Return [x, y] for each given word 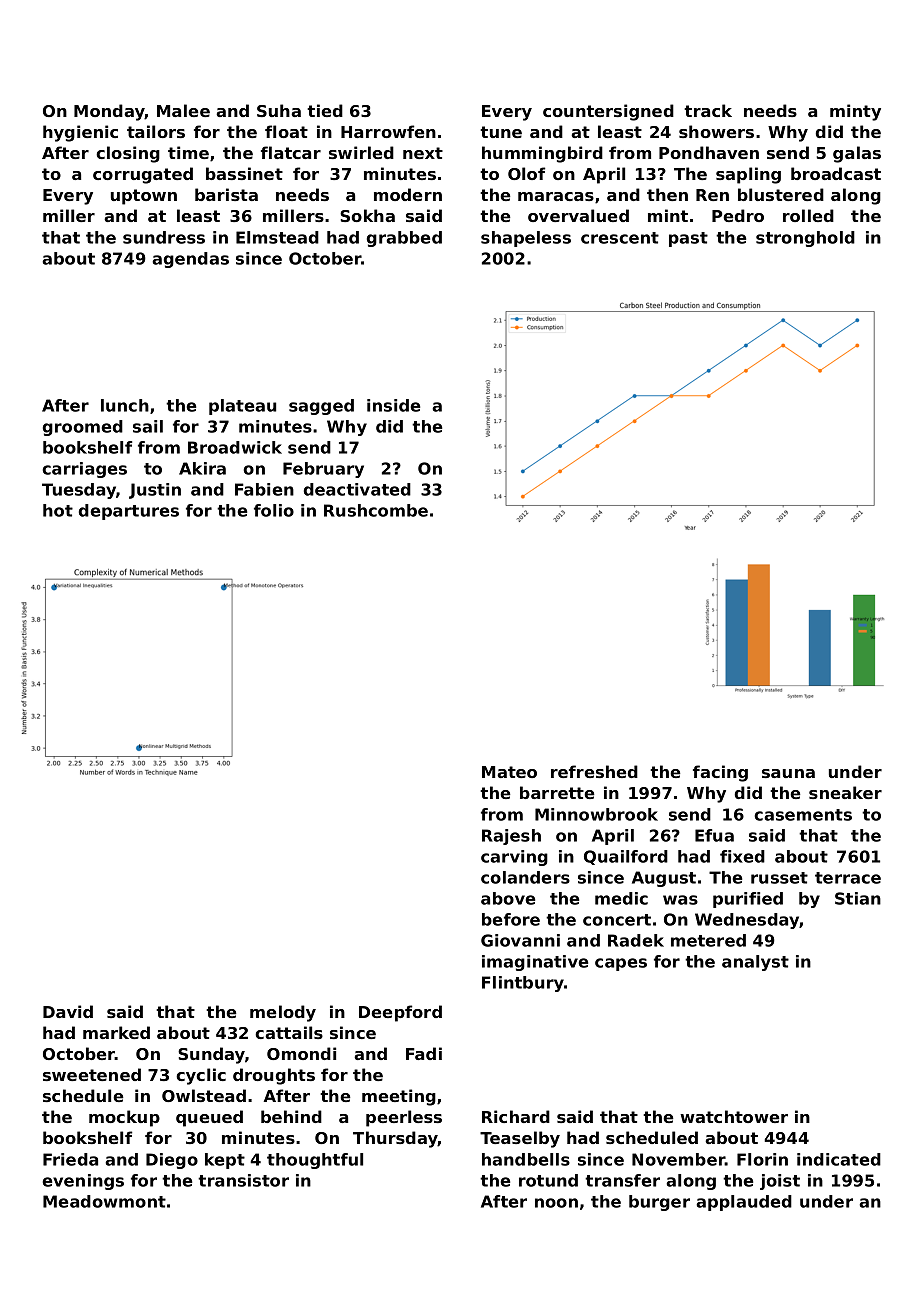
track [708, 110]
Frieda [70, 1159]
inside [393, 405]
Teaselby [520, 1139]
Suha [279, 110]
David [68, 1011]
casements [803, 815]
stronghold [805, 239]
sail [148, 426]
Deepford [400, 1013]
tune [501, 132]
